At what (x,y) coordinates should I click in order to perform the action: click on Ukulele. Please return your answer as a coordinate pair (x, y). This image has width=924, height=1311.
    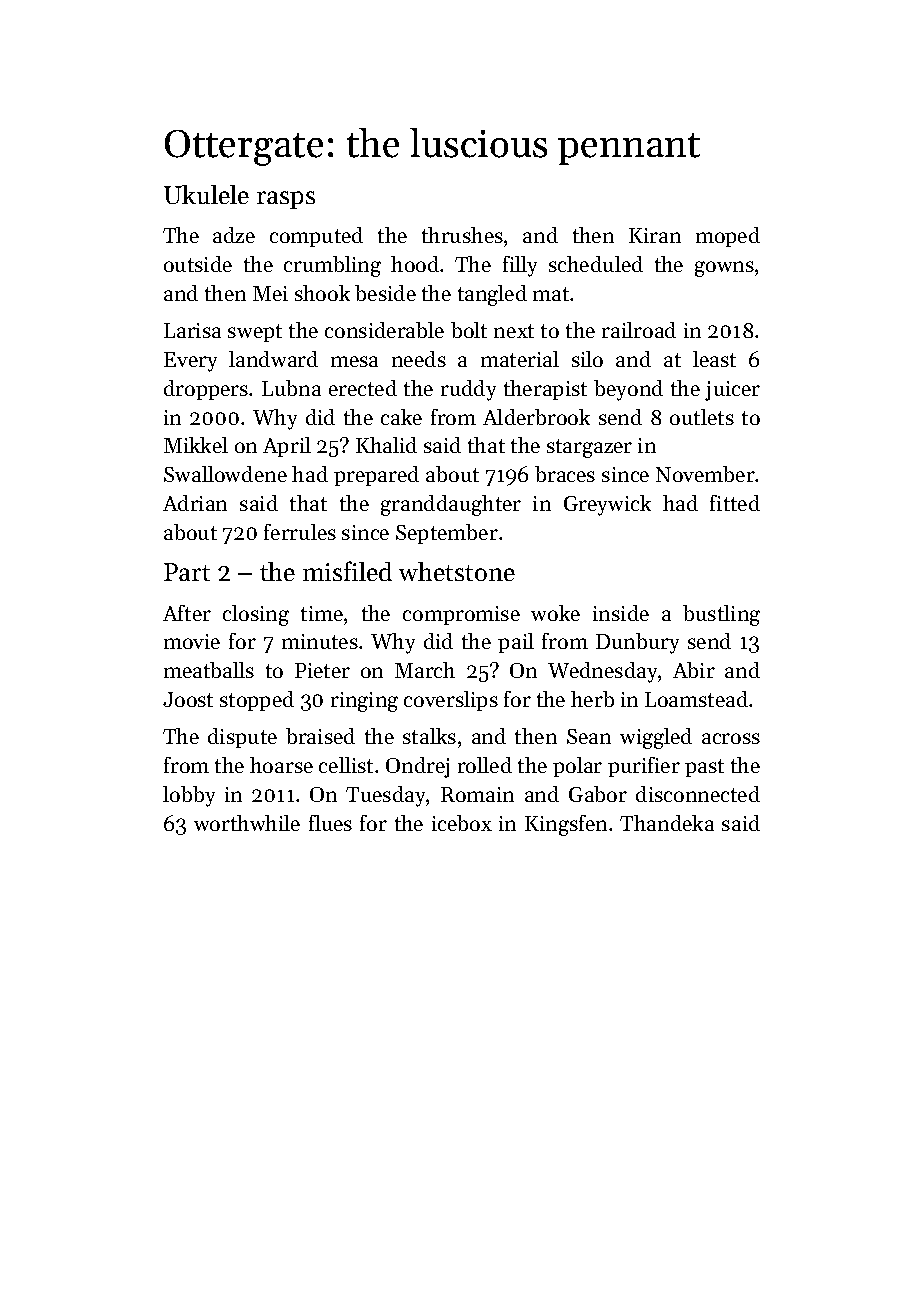
    Looking at the image, I should click on (206, 194).
